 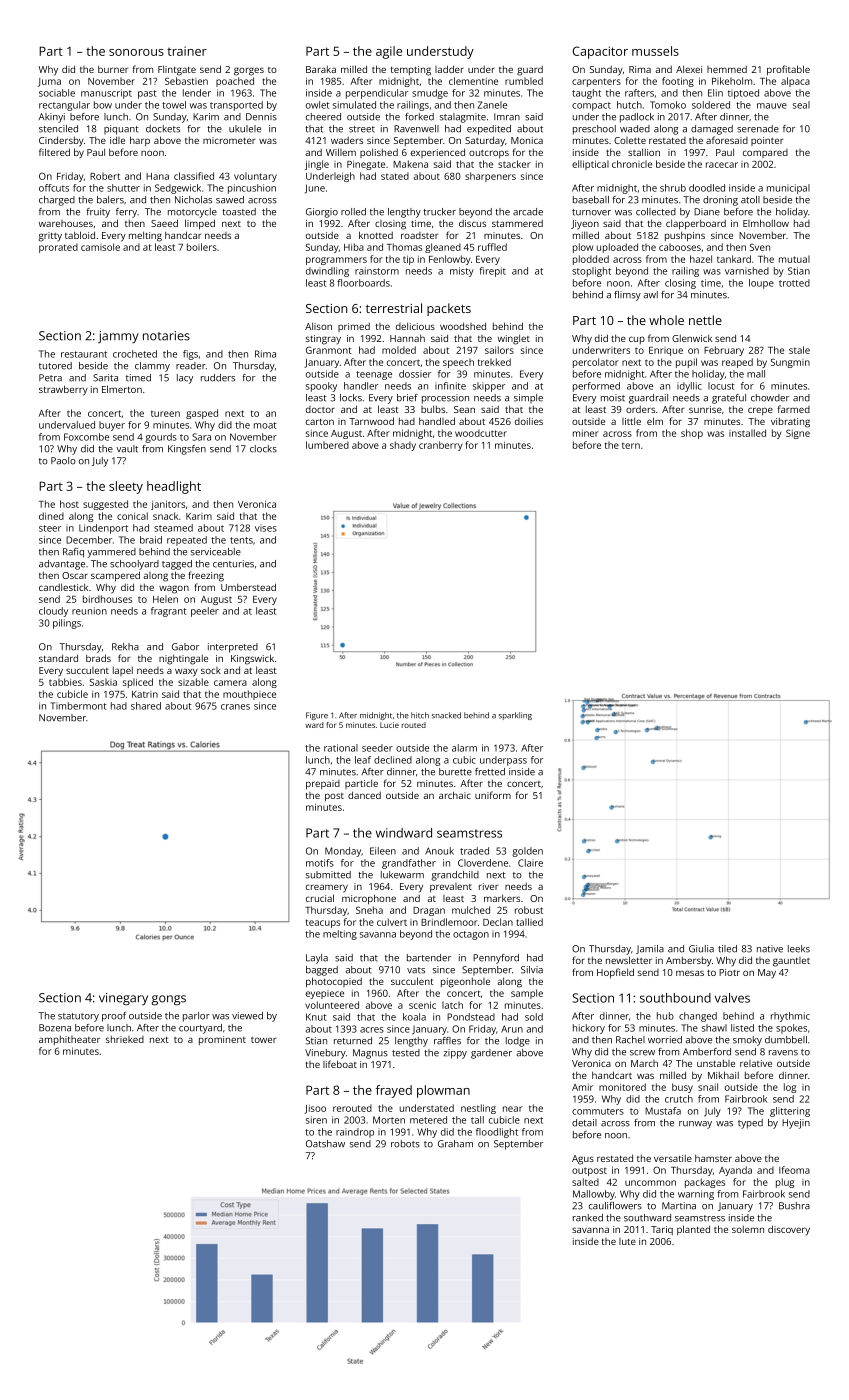 I want to click on Oatshaw, so click(x=325, y=1144).
